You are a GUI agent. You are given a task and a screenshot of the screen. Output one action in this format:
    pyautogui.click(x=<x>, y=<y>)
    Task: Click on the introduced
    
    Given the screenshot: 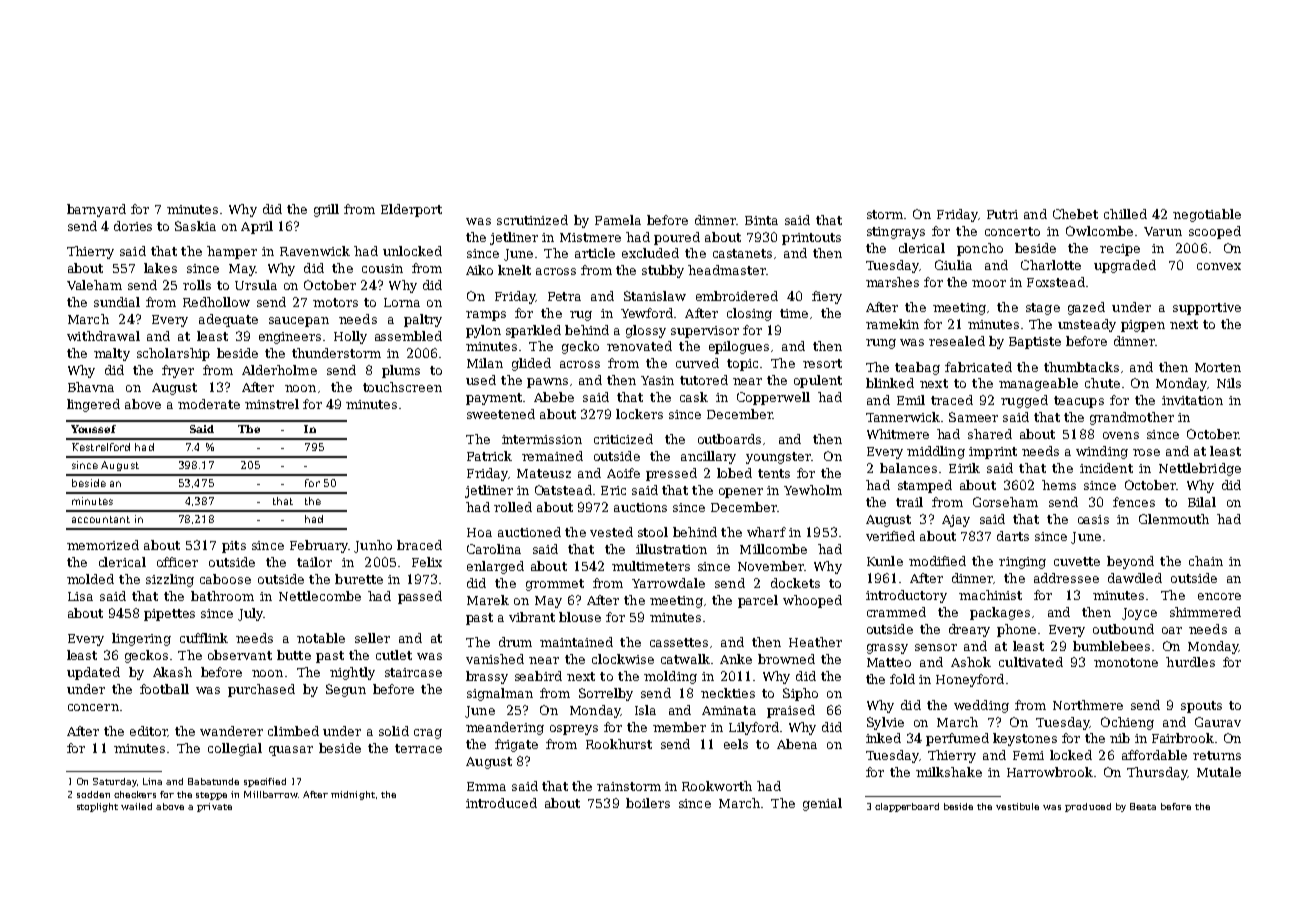 What is the action you would take?
    pyautogui.click(x=501, y=803)
